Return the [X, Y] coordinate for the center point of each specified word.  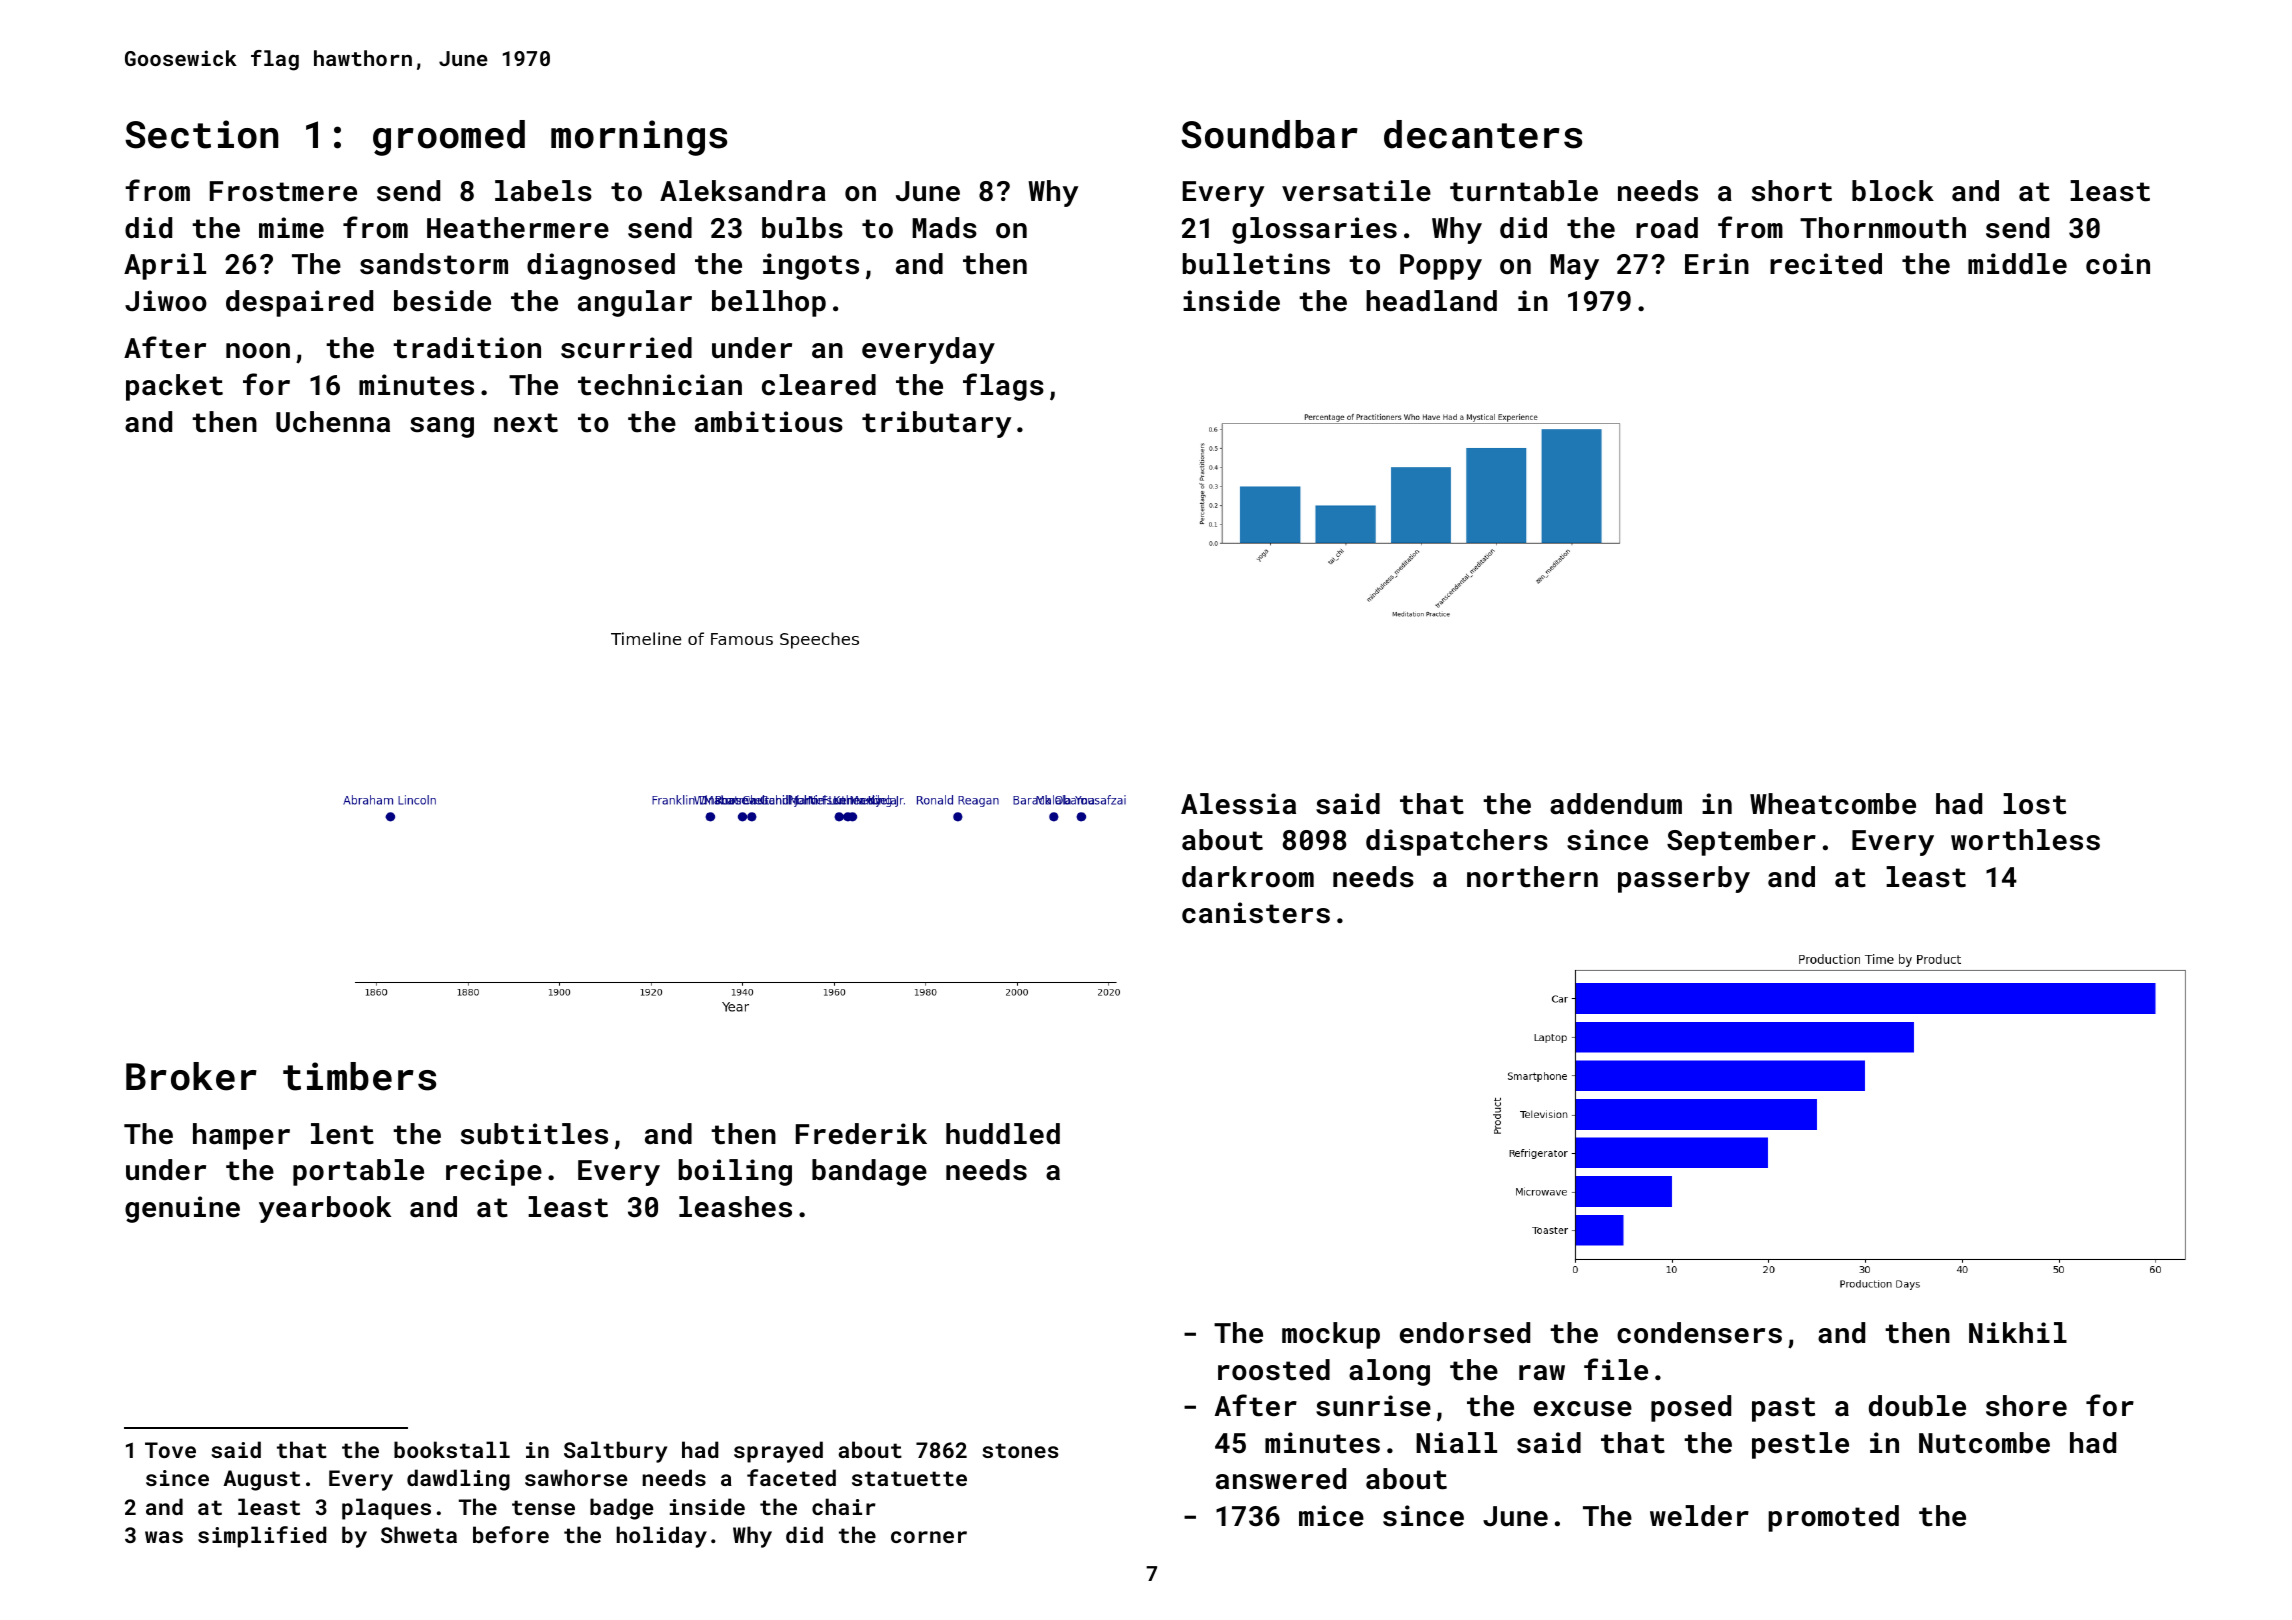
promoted [1833, 1518]
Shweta [419, 1534]
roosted [1274, 1370]
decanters [1483, 134]
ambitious [769, 422]
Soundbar [1269, 134]
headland [1431, 301]
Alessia [1238, 804]
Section [201, 134]
